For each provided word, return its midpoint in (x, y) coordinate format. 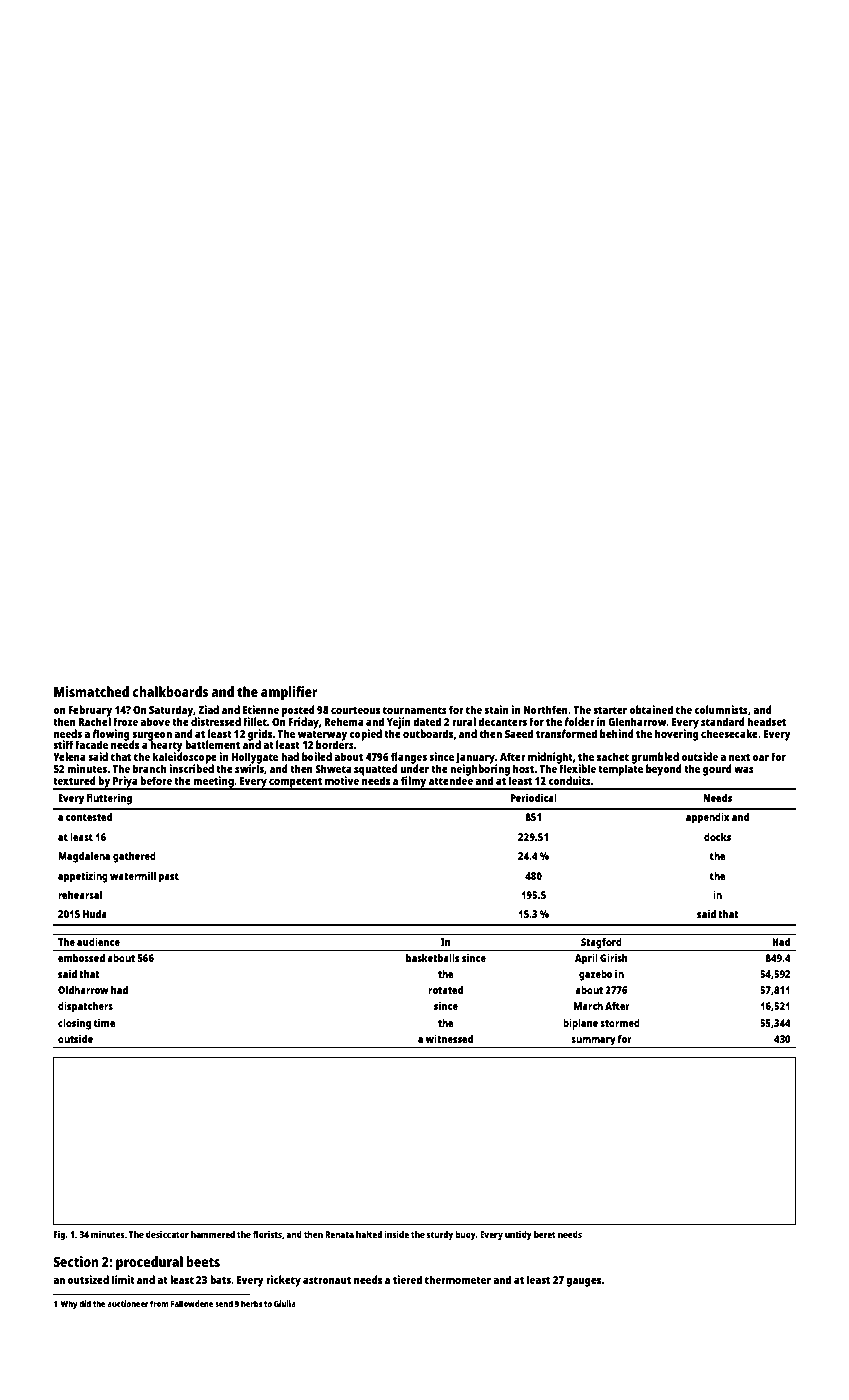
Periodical (533, 798)
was (744, 770)
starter (610, 710)
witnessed (449, 1038)
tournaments (415, 710)
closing (74, 1024)
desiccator (167, 1234)
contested (89, 817)
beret (545, 1234)
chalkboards (170, 691)
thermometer (458, 1279)
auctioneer (128, 1303)
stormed (620, 1023)
